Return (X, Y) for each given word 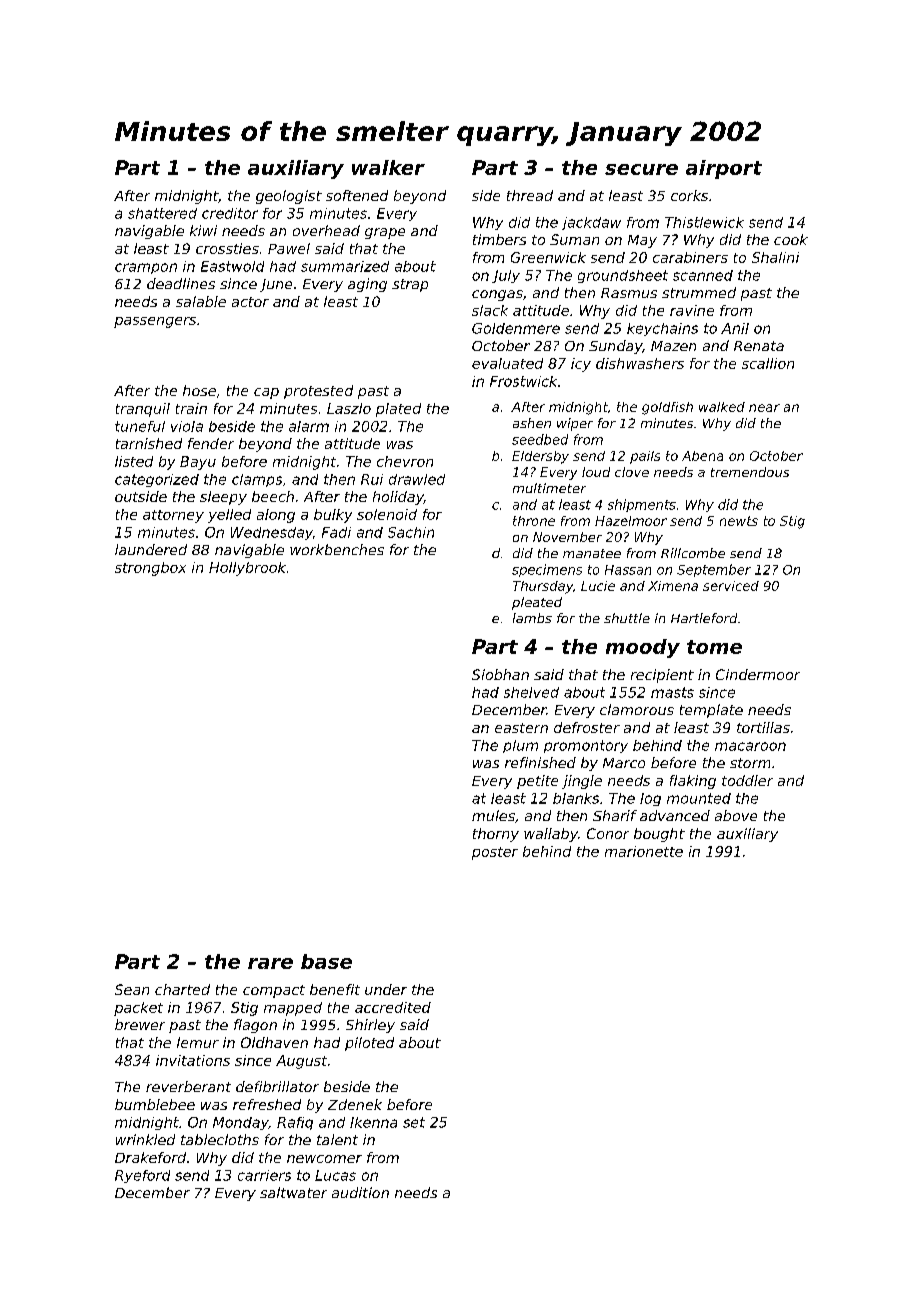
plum (520, 746)
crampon (146, 268)
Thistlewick (704, 222)
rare (270, 963)
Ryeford (142, 1176)
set (414, 1122)
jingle (582, 782)
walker (388, 167)
